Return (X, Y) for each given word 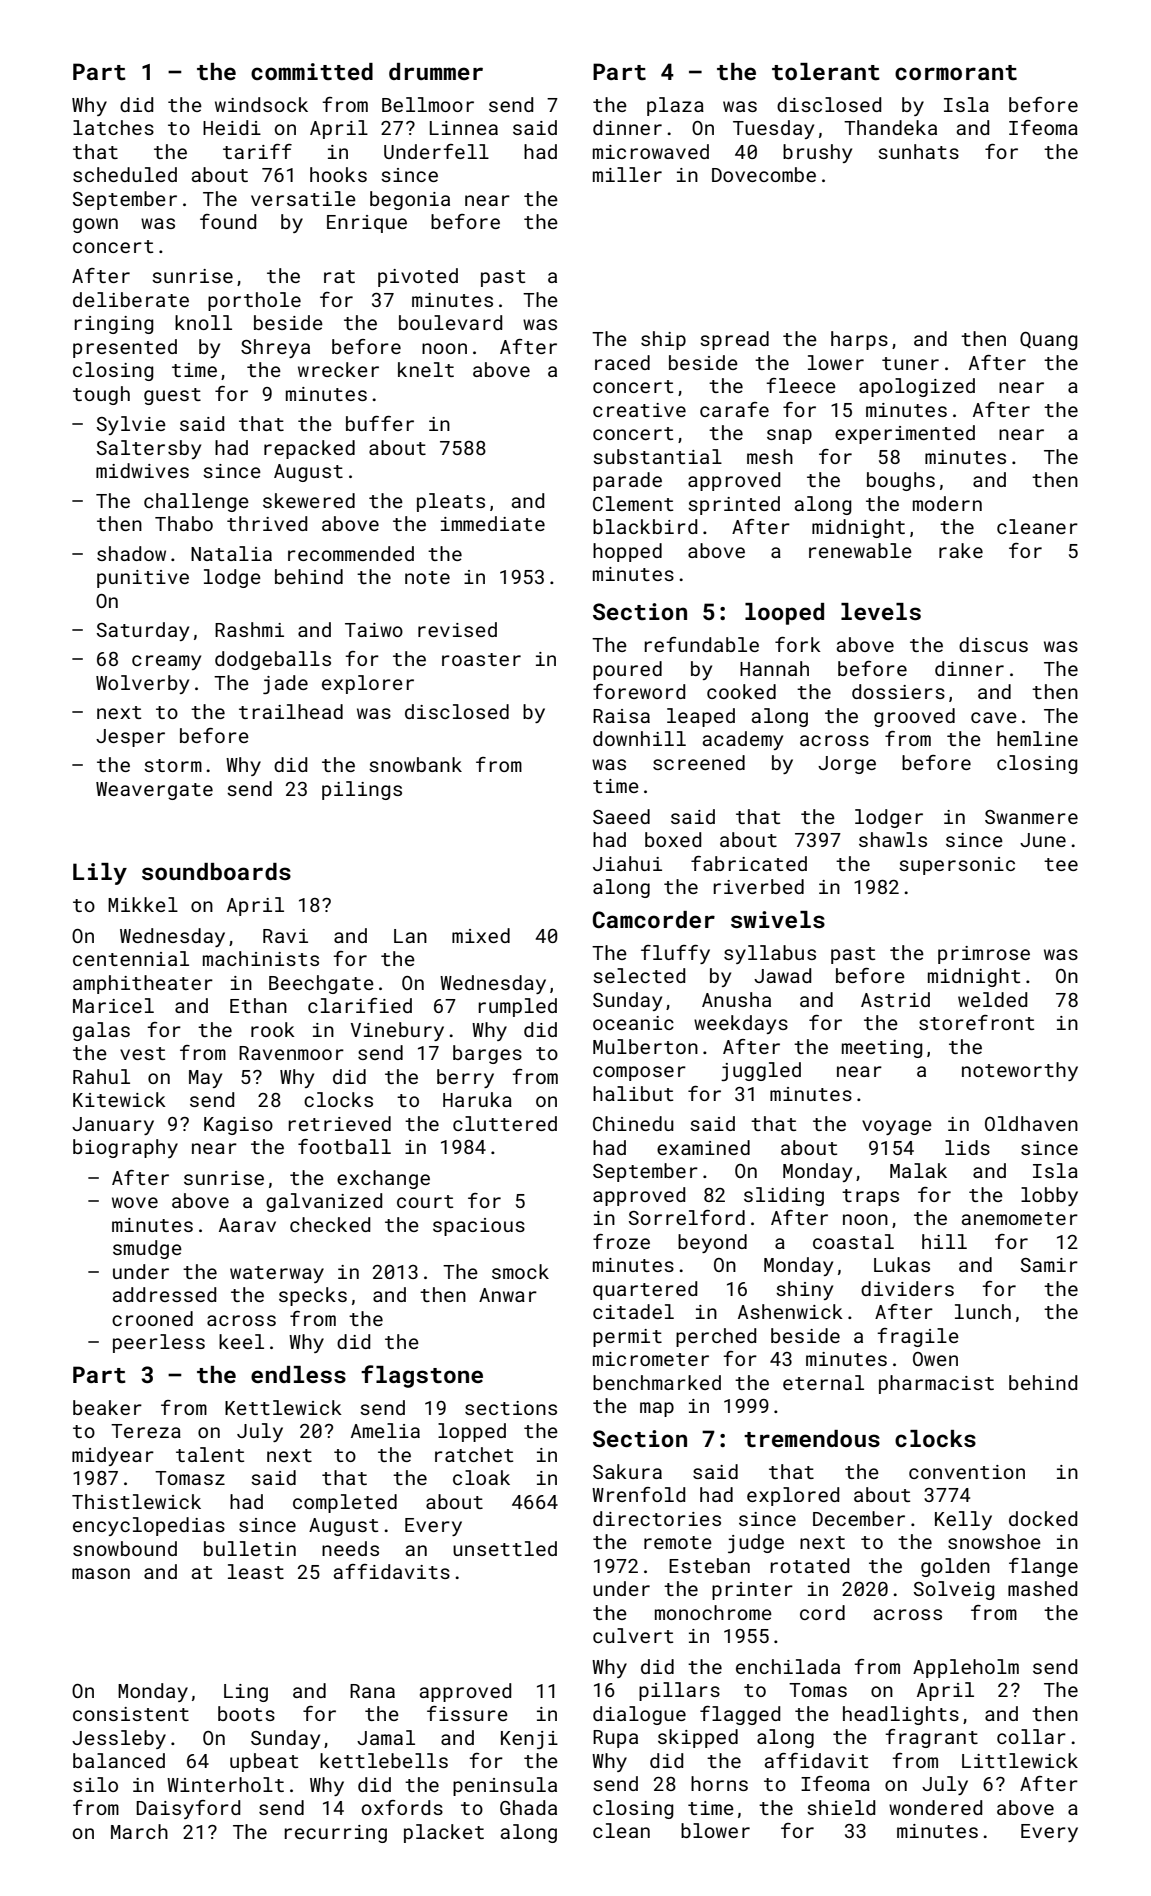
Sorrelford (687, 1217)
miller (627, 174)
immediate (493, 523)
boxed (673, 839)
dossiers (898, 691)
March (139, 1831)
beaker (107, 1407)
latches (113, 127)
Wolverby (142, 684)
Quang (1049, 341)
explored (793, 1496)
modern (947, 503)
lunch (983, 1311)
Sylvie (131, 425)
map (657, 1409)
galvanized (324, 1202)
